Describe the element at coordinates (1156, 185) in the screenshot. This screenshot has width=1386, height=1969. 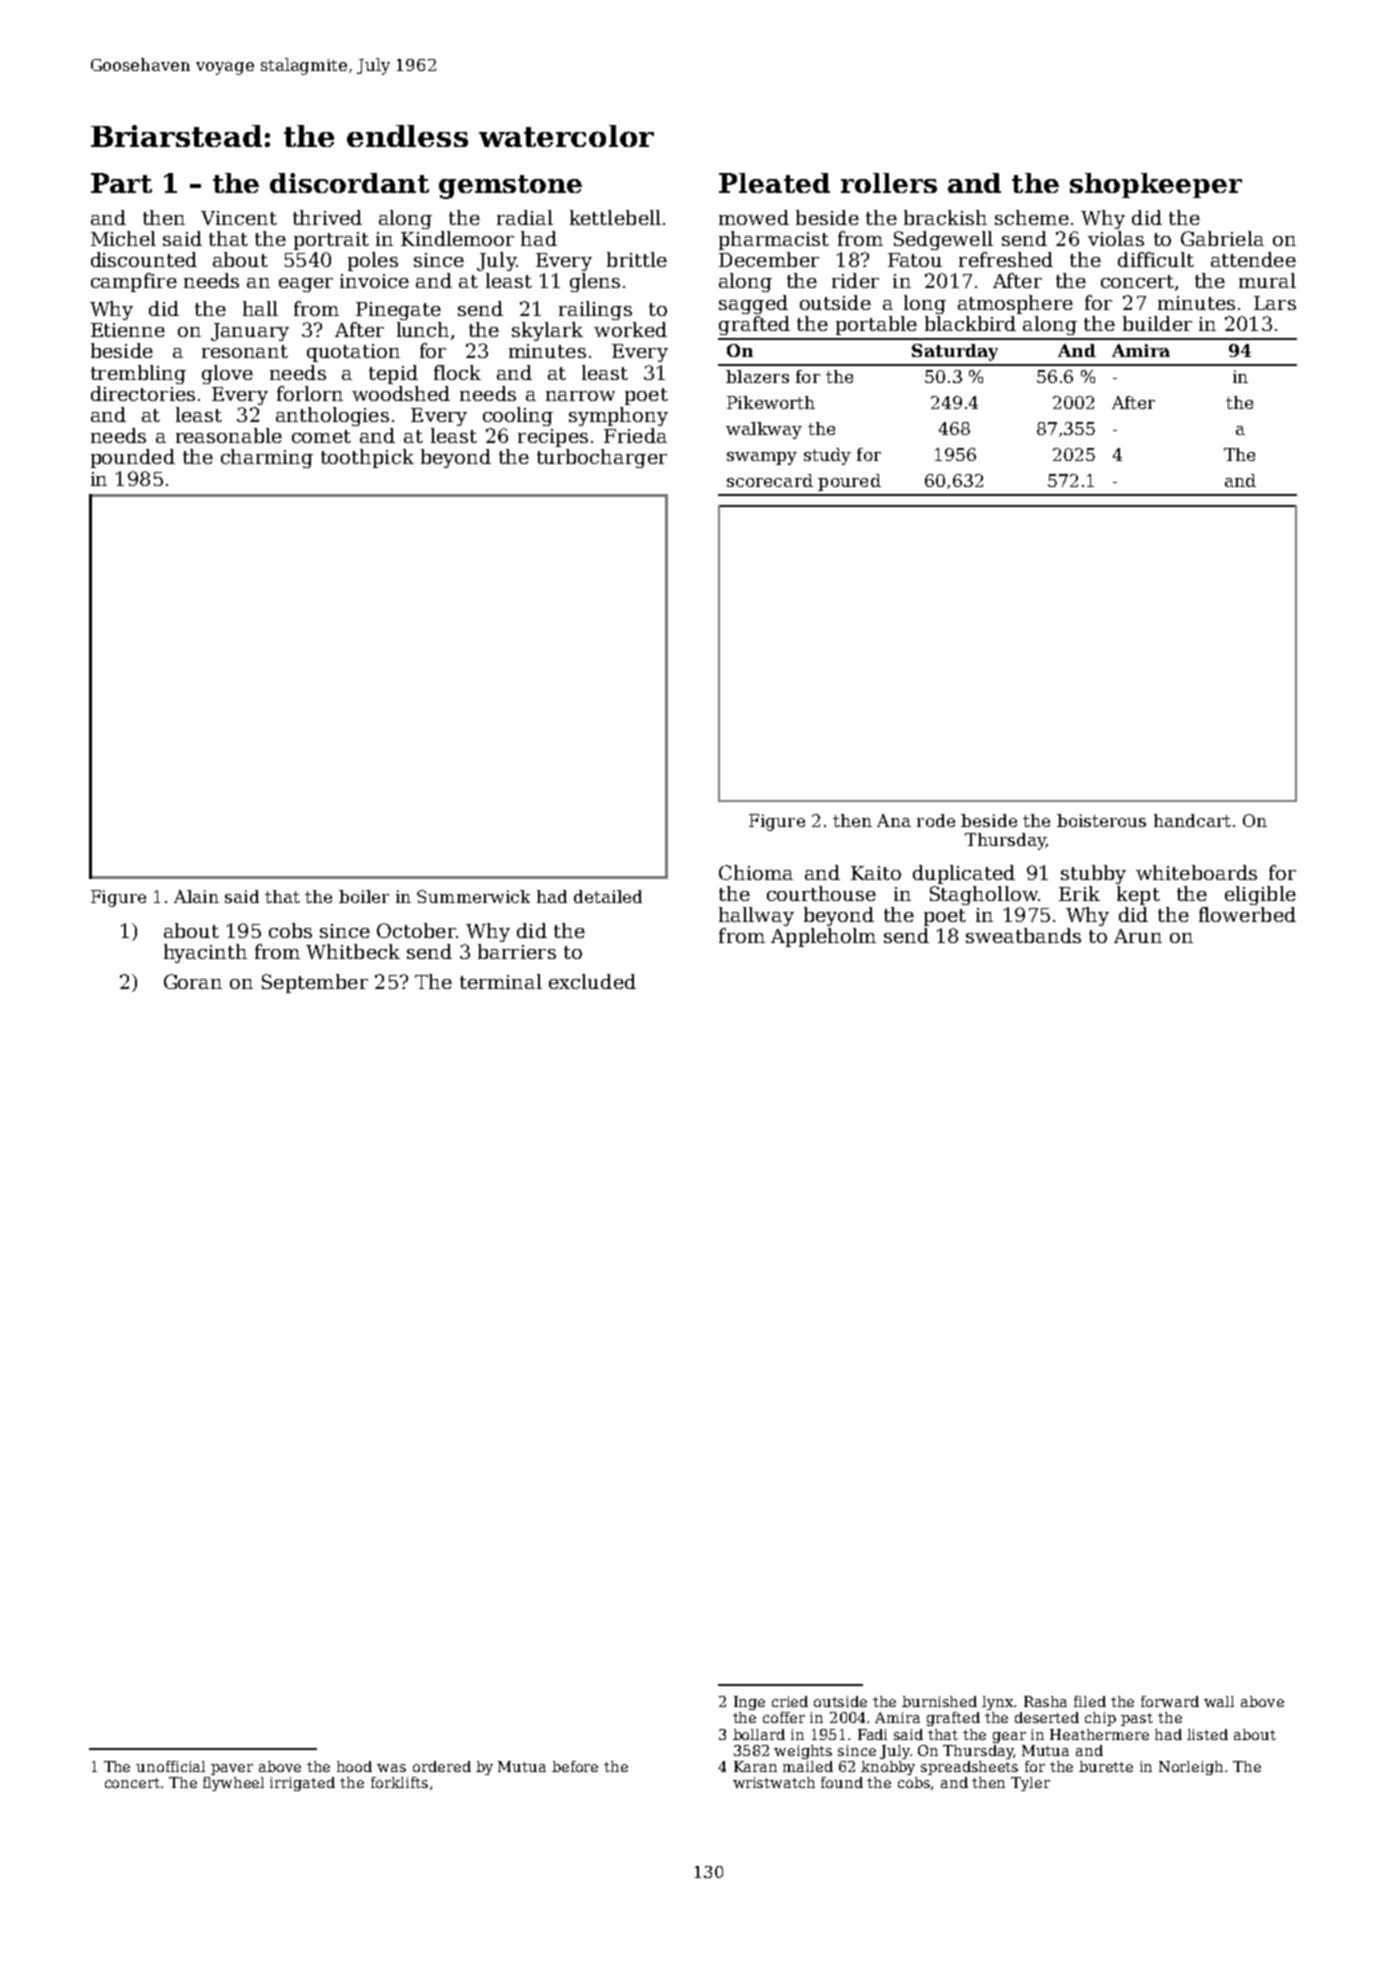
I see `shopkeeper` at that location.
